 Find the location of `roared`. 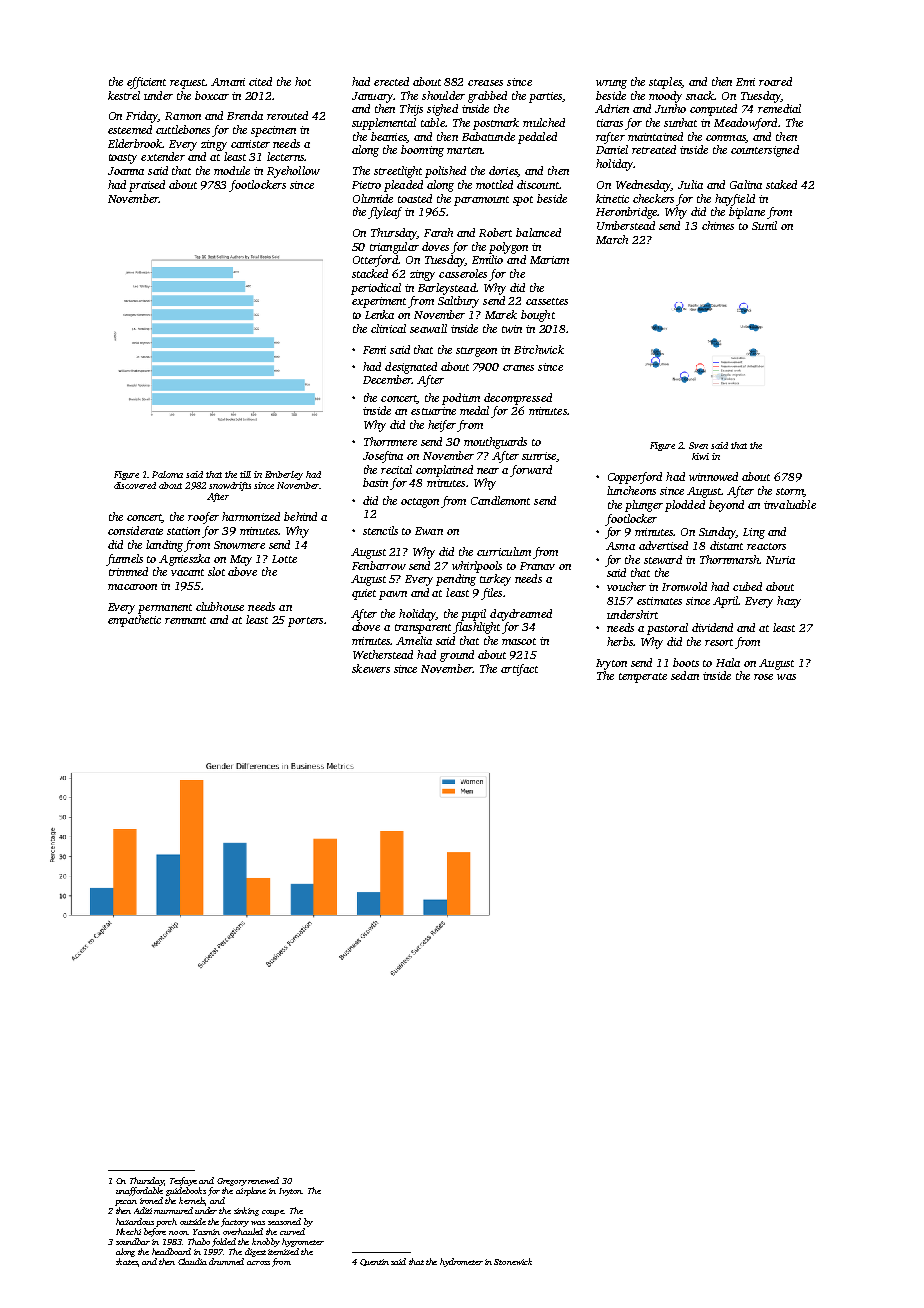

roared is located at coordinates (775, 81).
